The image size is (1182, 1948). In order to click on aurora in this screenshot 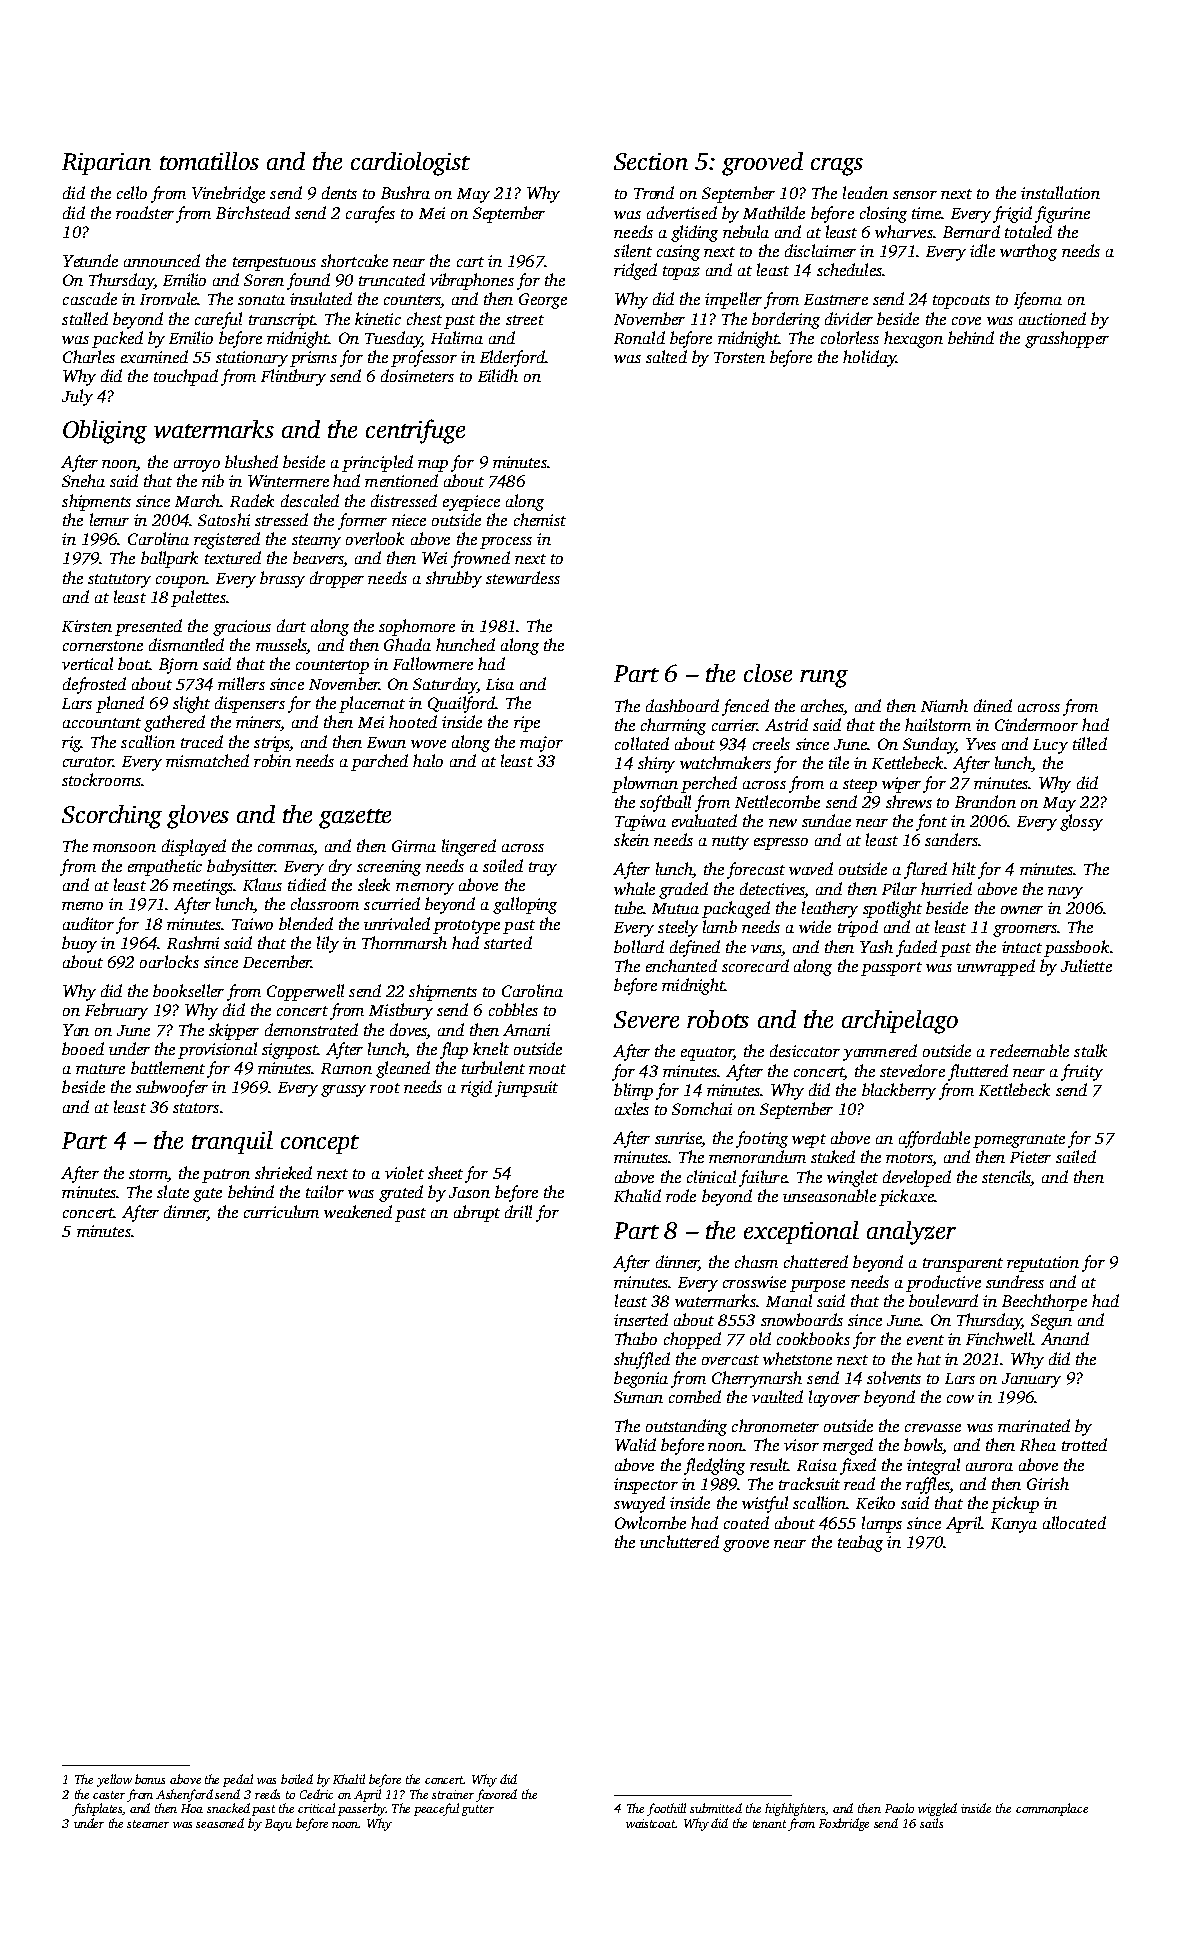, I will do `click(989, 1467)`.
